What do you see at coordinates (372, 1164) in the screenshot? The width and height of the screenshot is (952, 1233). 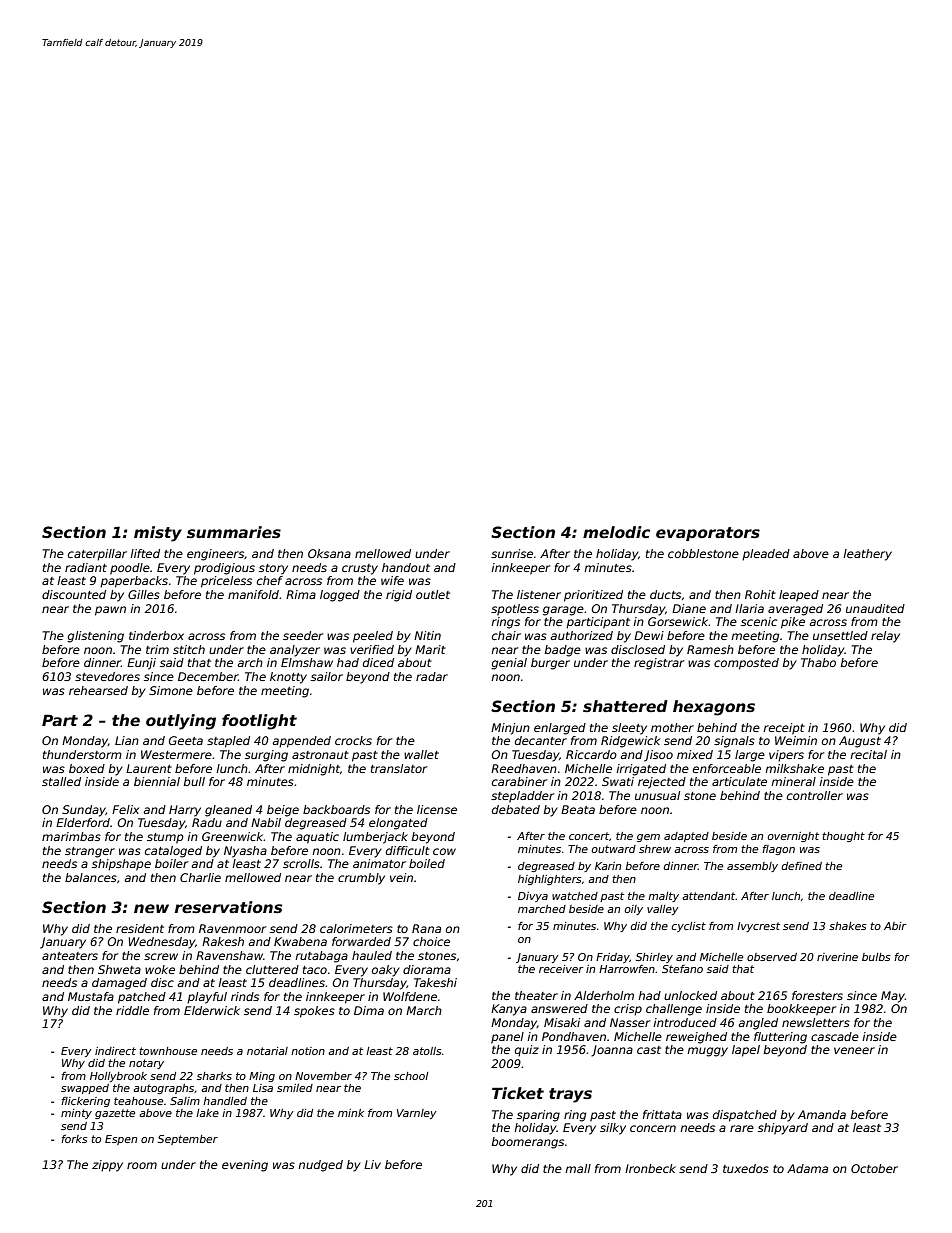 I see `Liv` at bounding box center [372, 1164].
